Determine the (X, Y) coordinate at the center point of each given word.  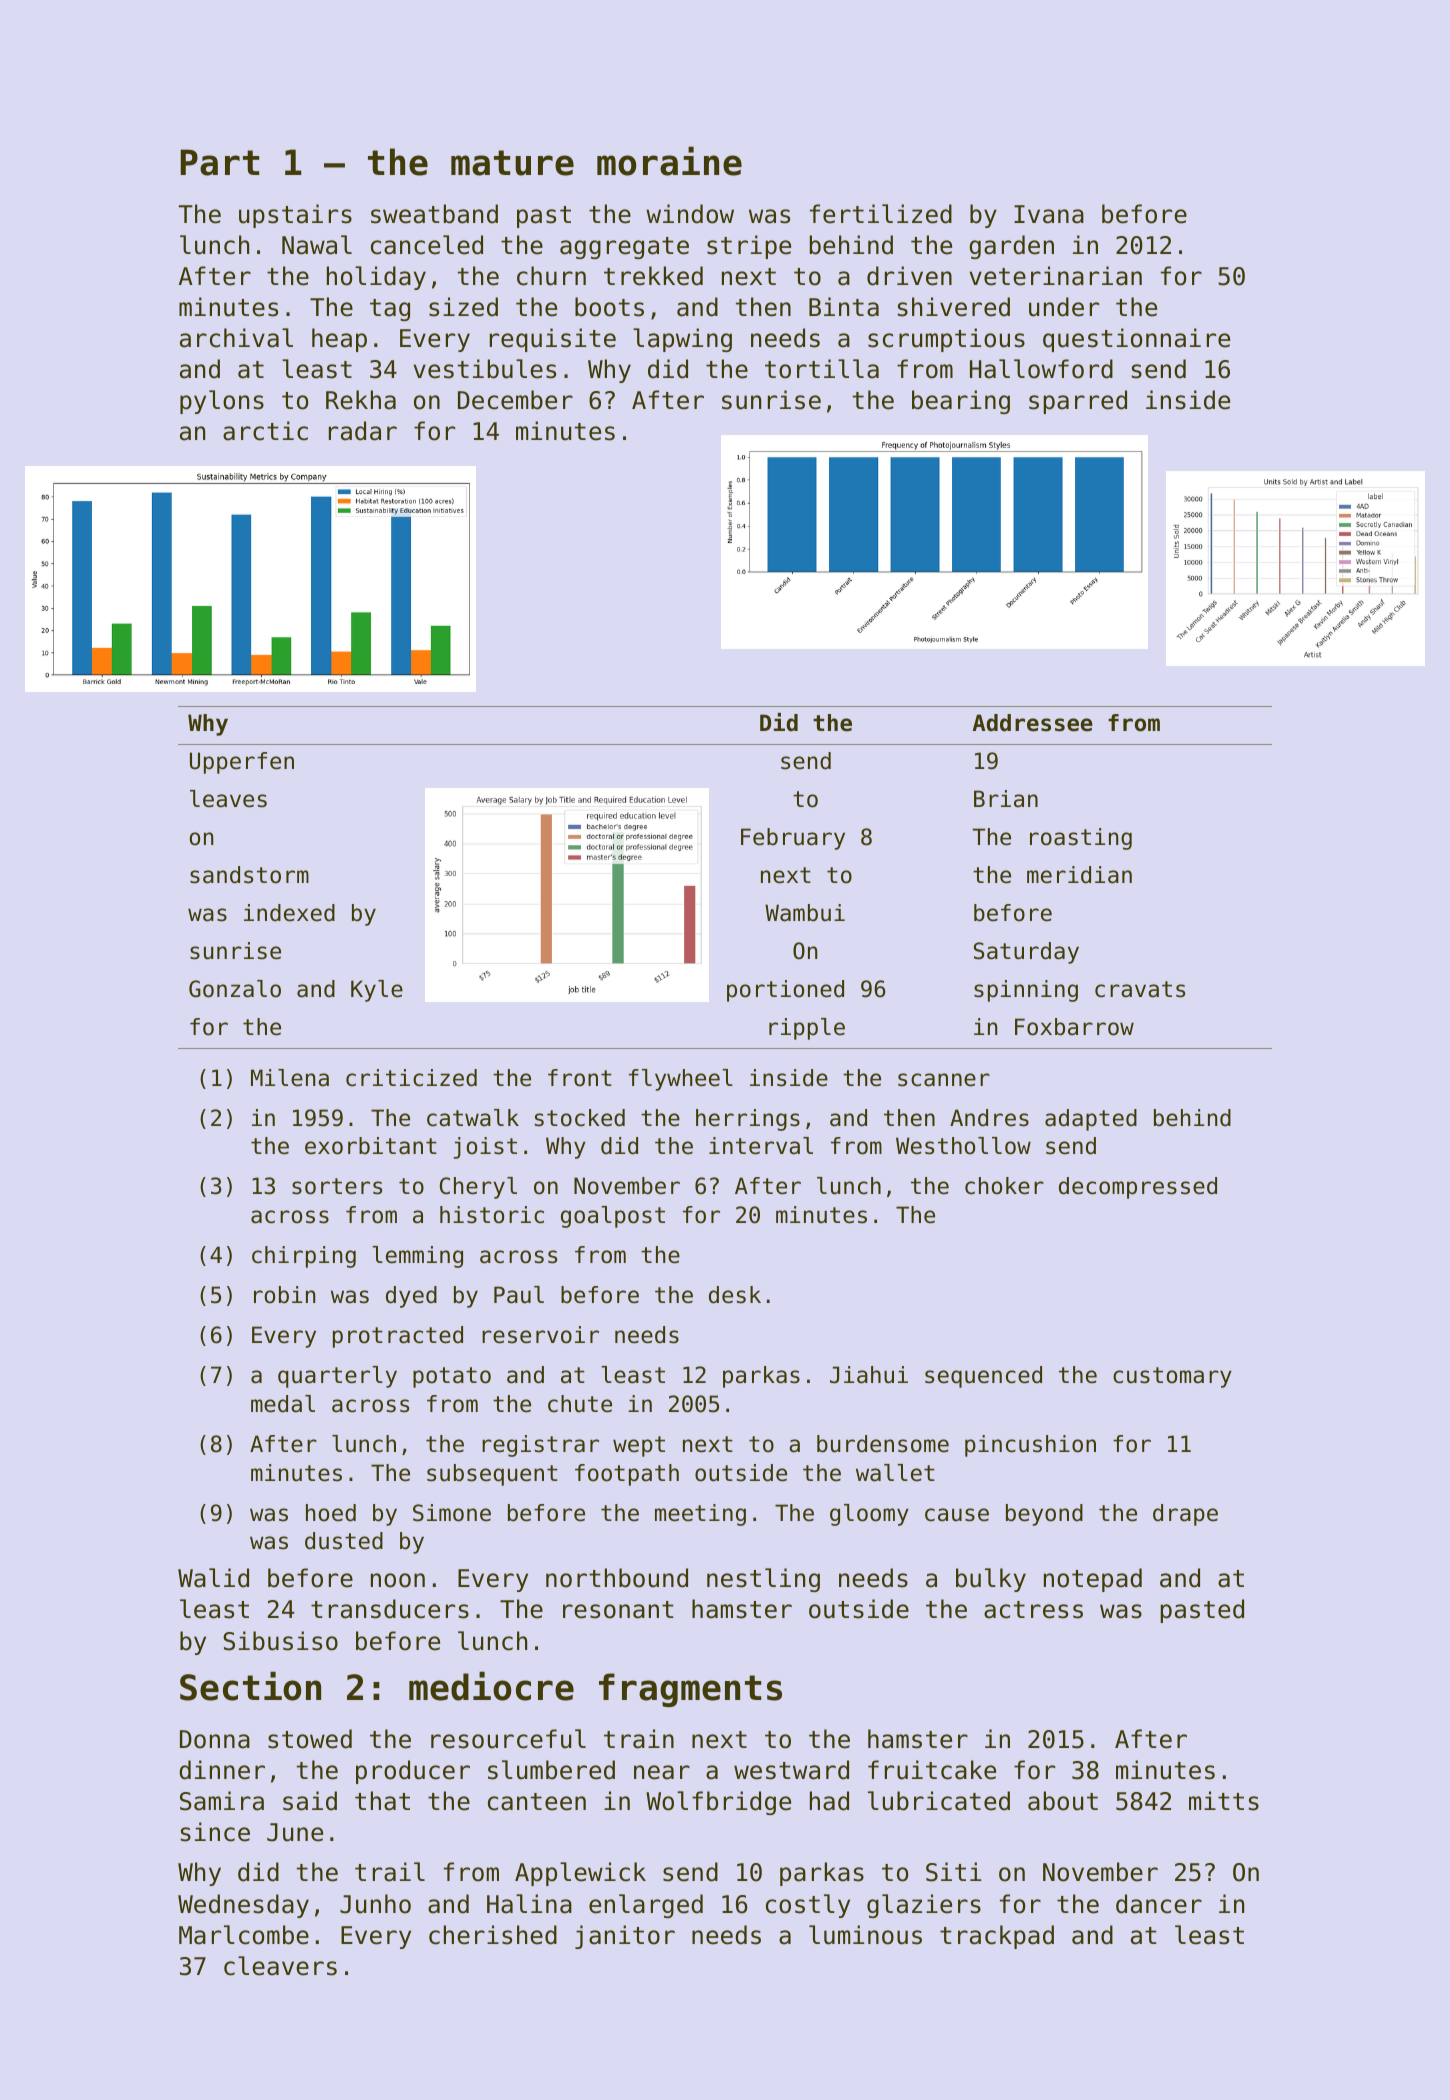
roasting (1081, 839)
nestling (763, 1580)
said (310, 1801)
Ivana (1049, 214)
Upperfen (242, 763)
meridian (1079, 875)
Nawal (317, 245)
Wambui (805, 913)
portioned (785, 991)
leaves (228, 799)
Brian (1006, 799)
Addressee (1032, 723)
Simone (452, 1513)
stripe (749, 247)
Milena (290, 1078)
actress (1033, 1610)
